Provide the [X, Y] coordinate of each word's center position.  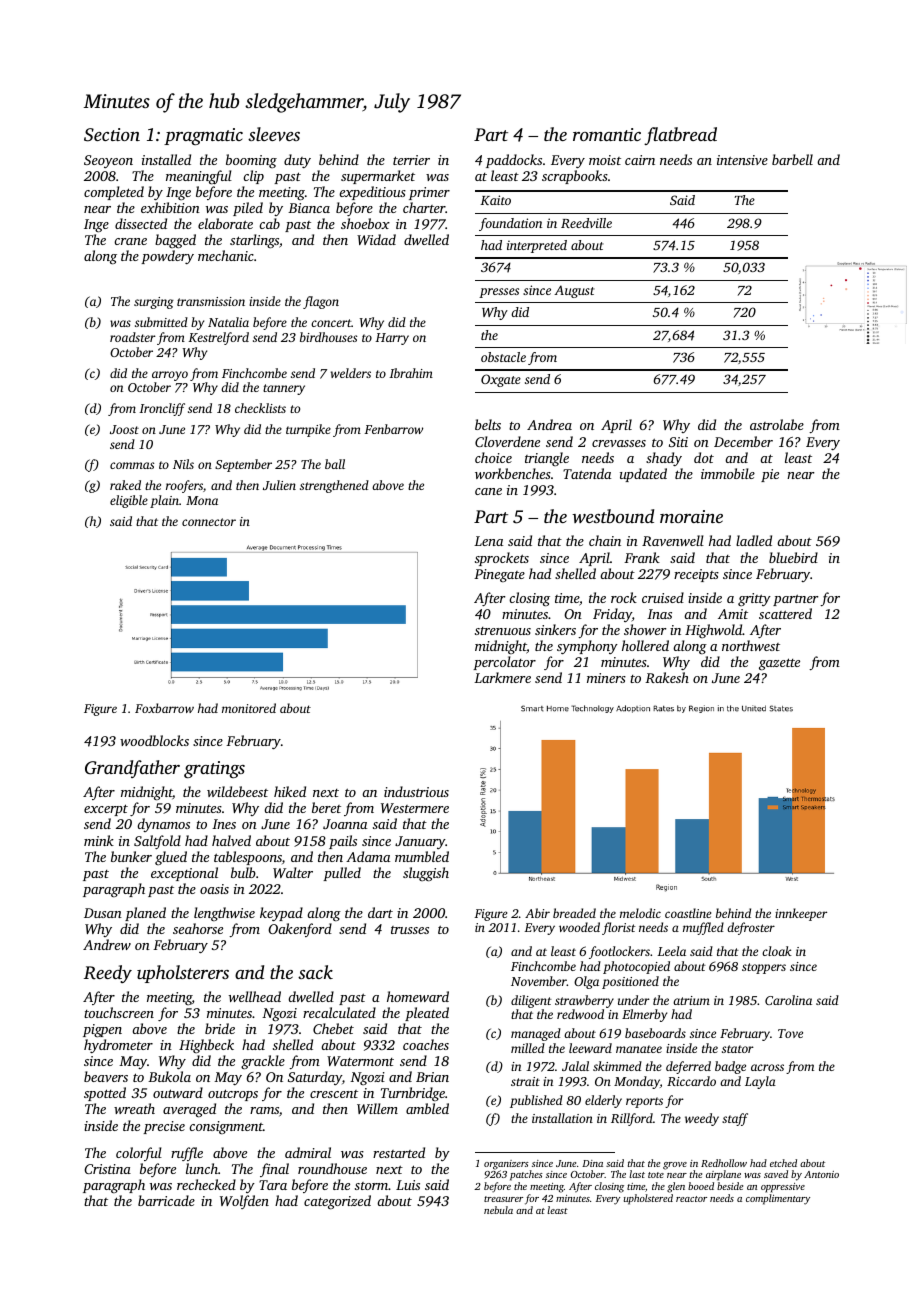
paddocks [514, 161]
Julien [279, 485]
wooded [579, 927]
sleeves [274, 134]
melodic [640, 913]
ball [335, 464]
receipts [696, 575]
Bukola [169, 1076]
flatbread [680, 136]
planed [145, 914]
